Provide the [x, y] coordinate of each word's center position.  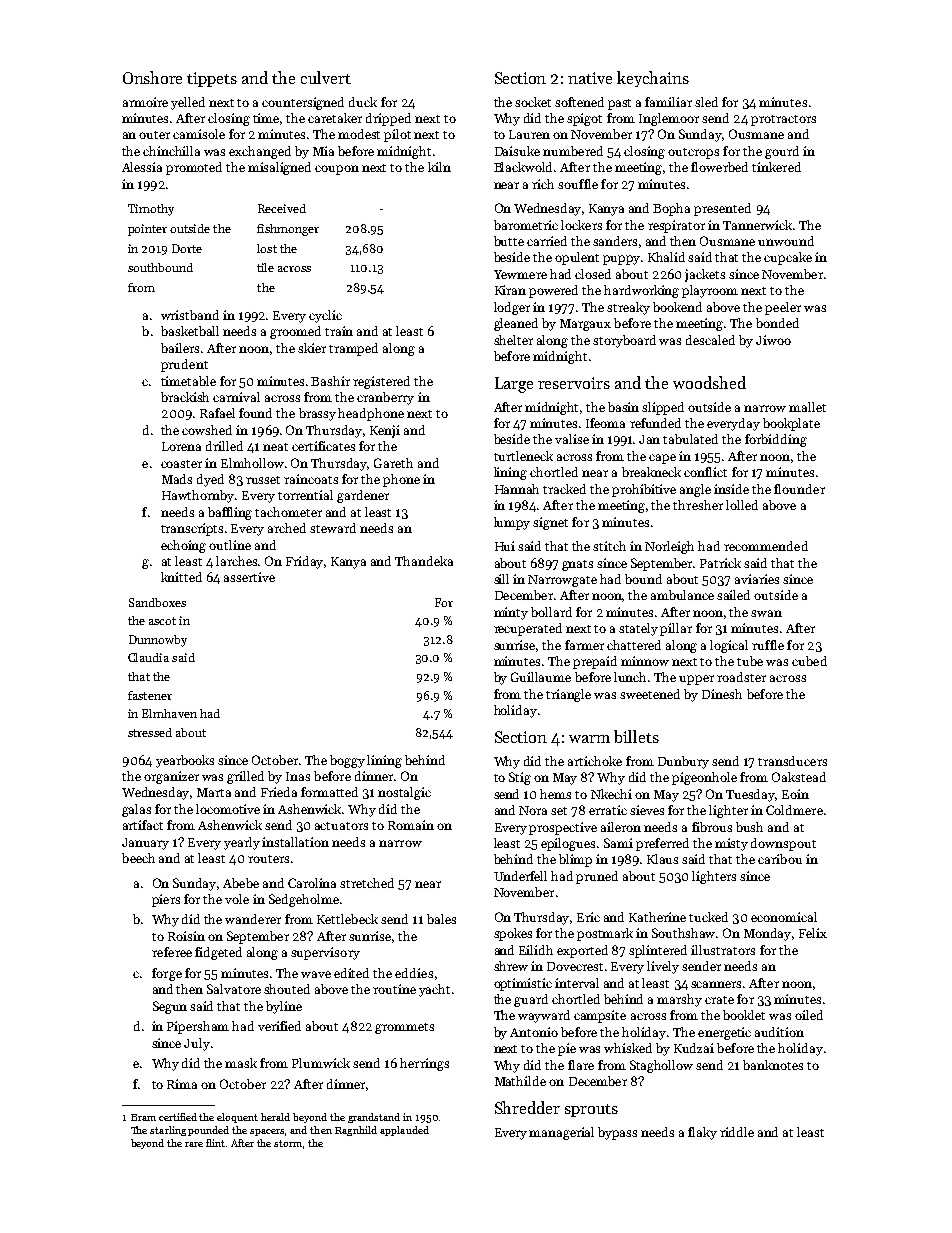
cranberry [385, 398]
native [590, 78]
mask [241, 1063]
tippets [212, 79]
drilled [224, 446]
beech [138, 858]
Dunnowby [158, 641]
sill [501, 579]
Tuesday [751, 795]
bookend [677, 307]
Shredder [527, 1107]
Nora [533, 810]
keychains [653, 79]
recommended [766, 546]
